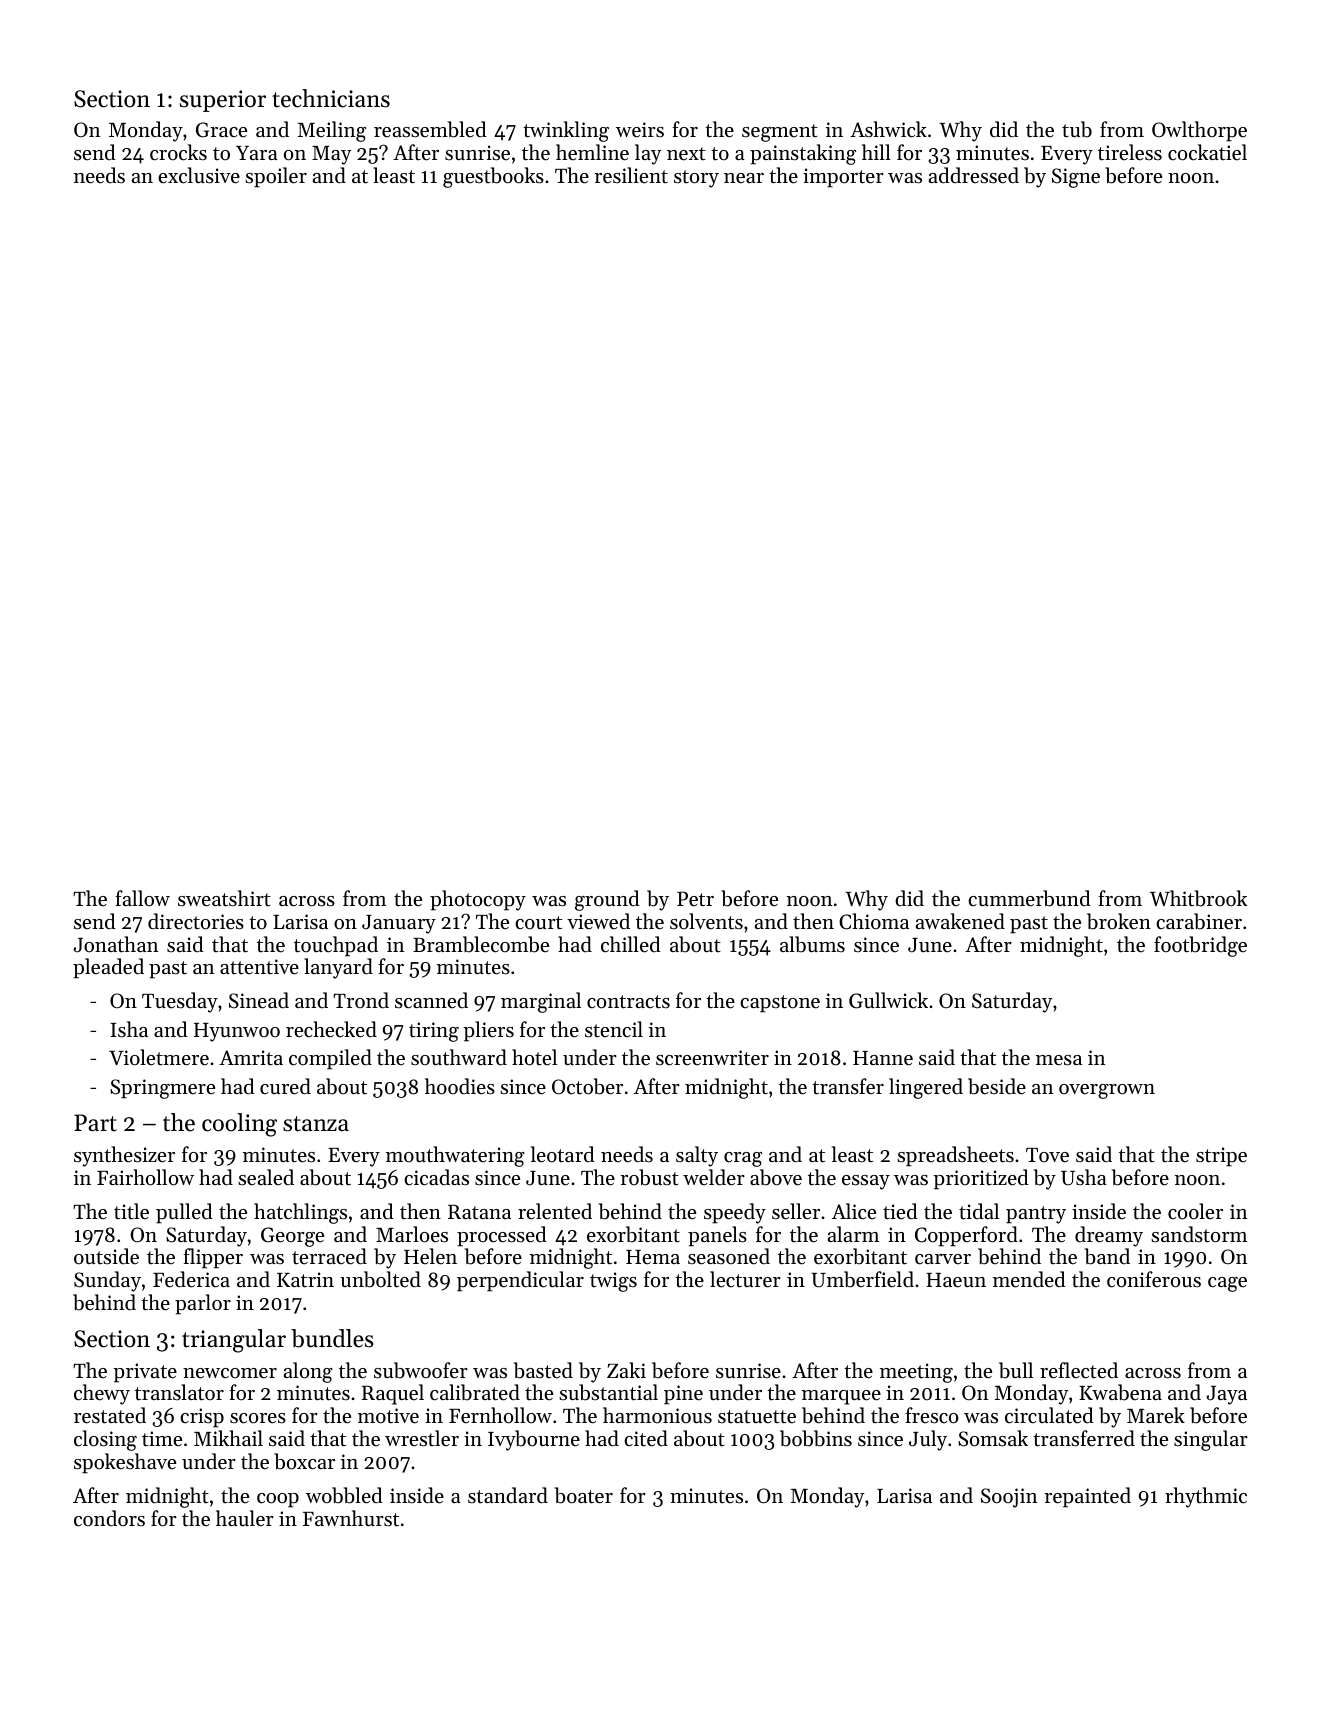 The width and height of the screenshot is (1321, 1710). What do you see at coordinates (712, 1058) in the screenshot?
I see `screenwriter` at bounding box center [712, 1058].
